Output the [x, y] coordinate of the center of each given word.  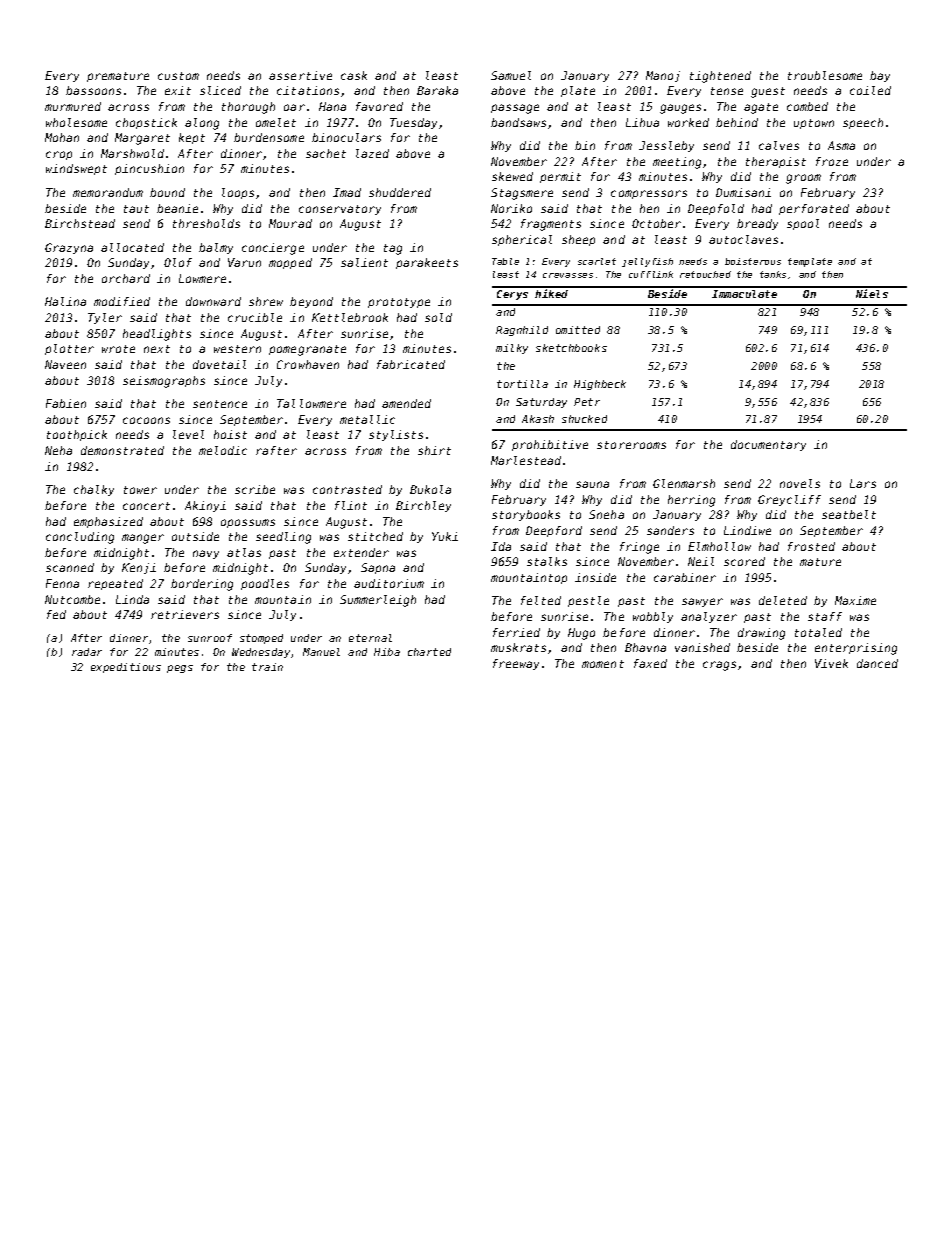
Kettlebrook [350, 317]
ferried [516, 632]
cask [354, 75]
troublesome [825, 75]
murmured [73, 106]
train [267, 667]
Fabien [66, 403]
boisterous [753, 261]
